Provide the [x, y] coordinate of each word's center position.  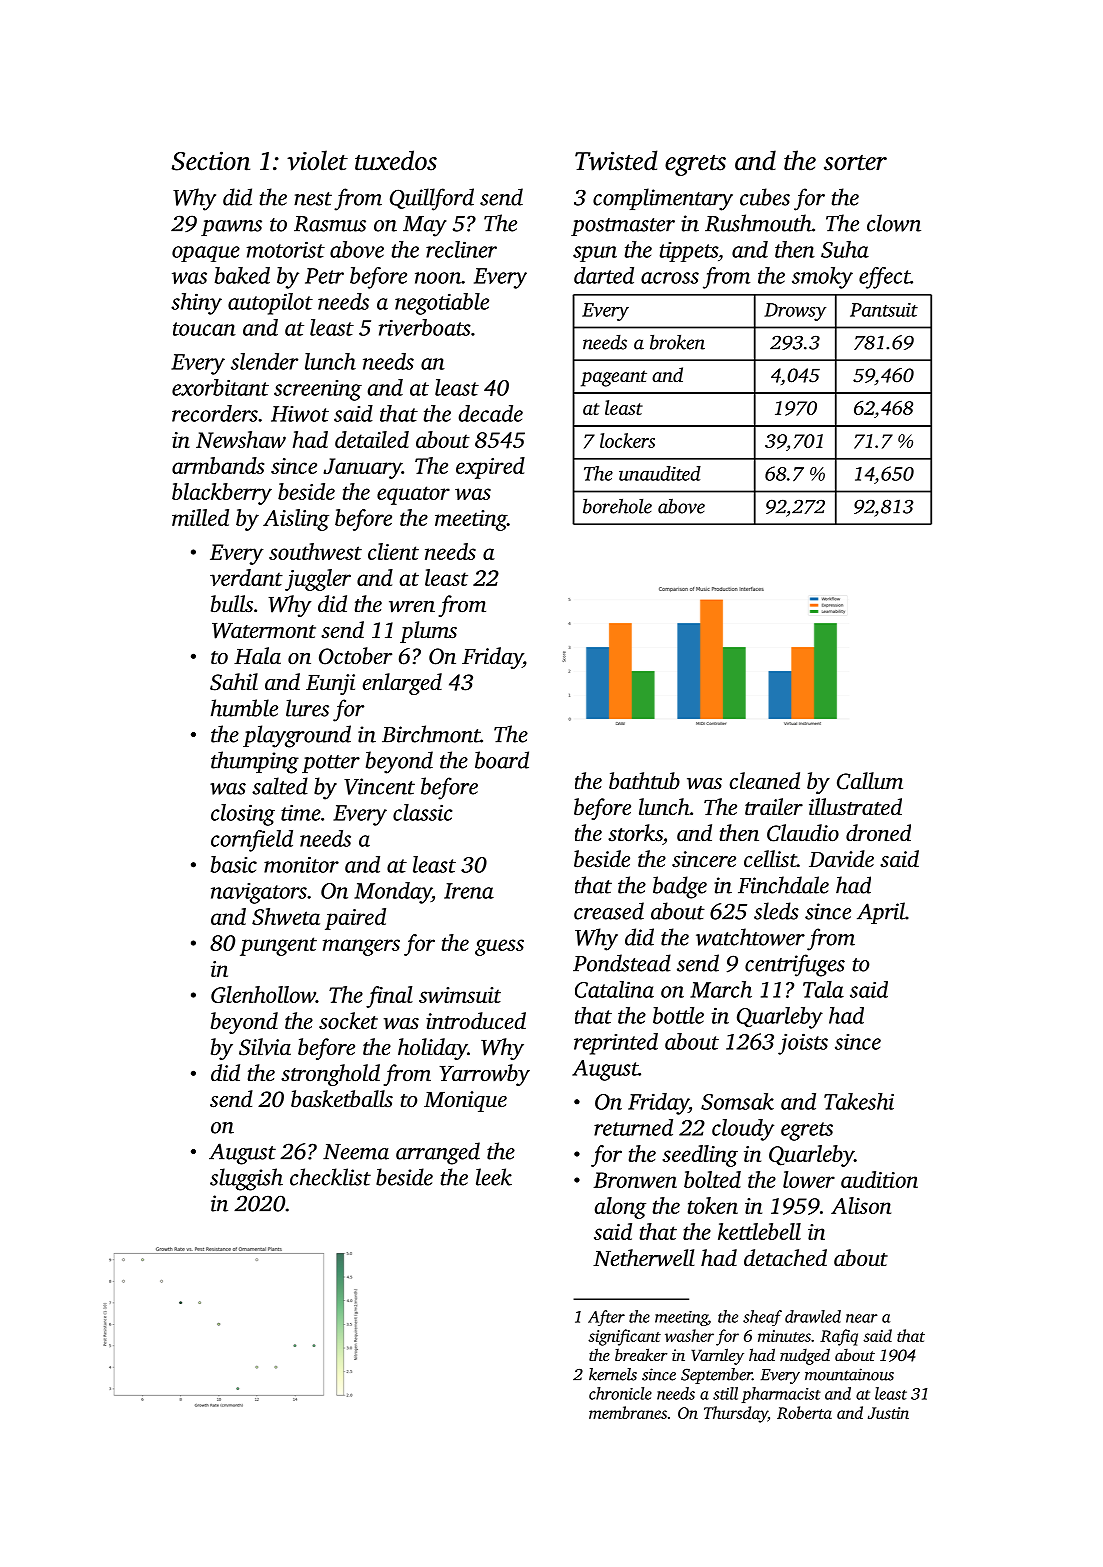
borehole [617, 506]
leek [494, 1177]
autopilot [270, 304]
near [862, 1318]
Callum [870, 781]
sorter [855, 163]
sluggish [246, 1179]
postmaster [623, 227]
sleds [776, 911]
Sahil [234, 682]
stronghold [330, 1075]
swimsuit [460, 995]
